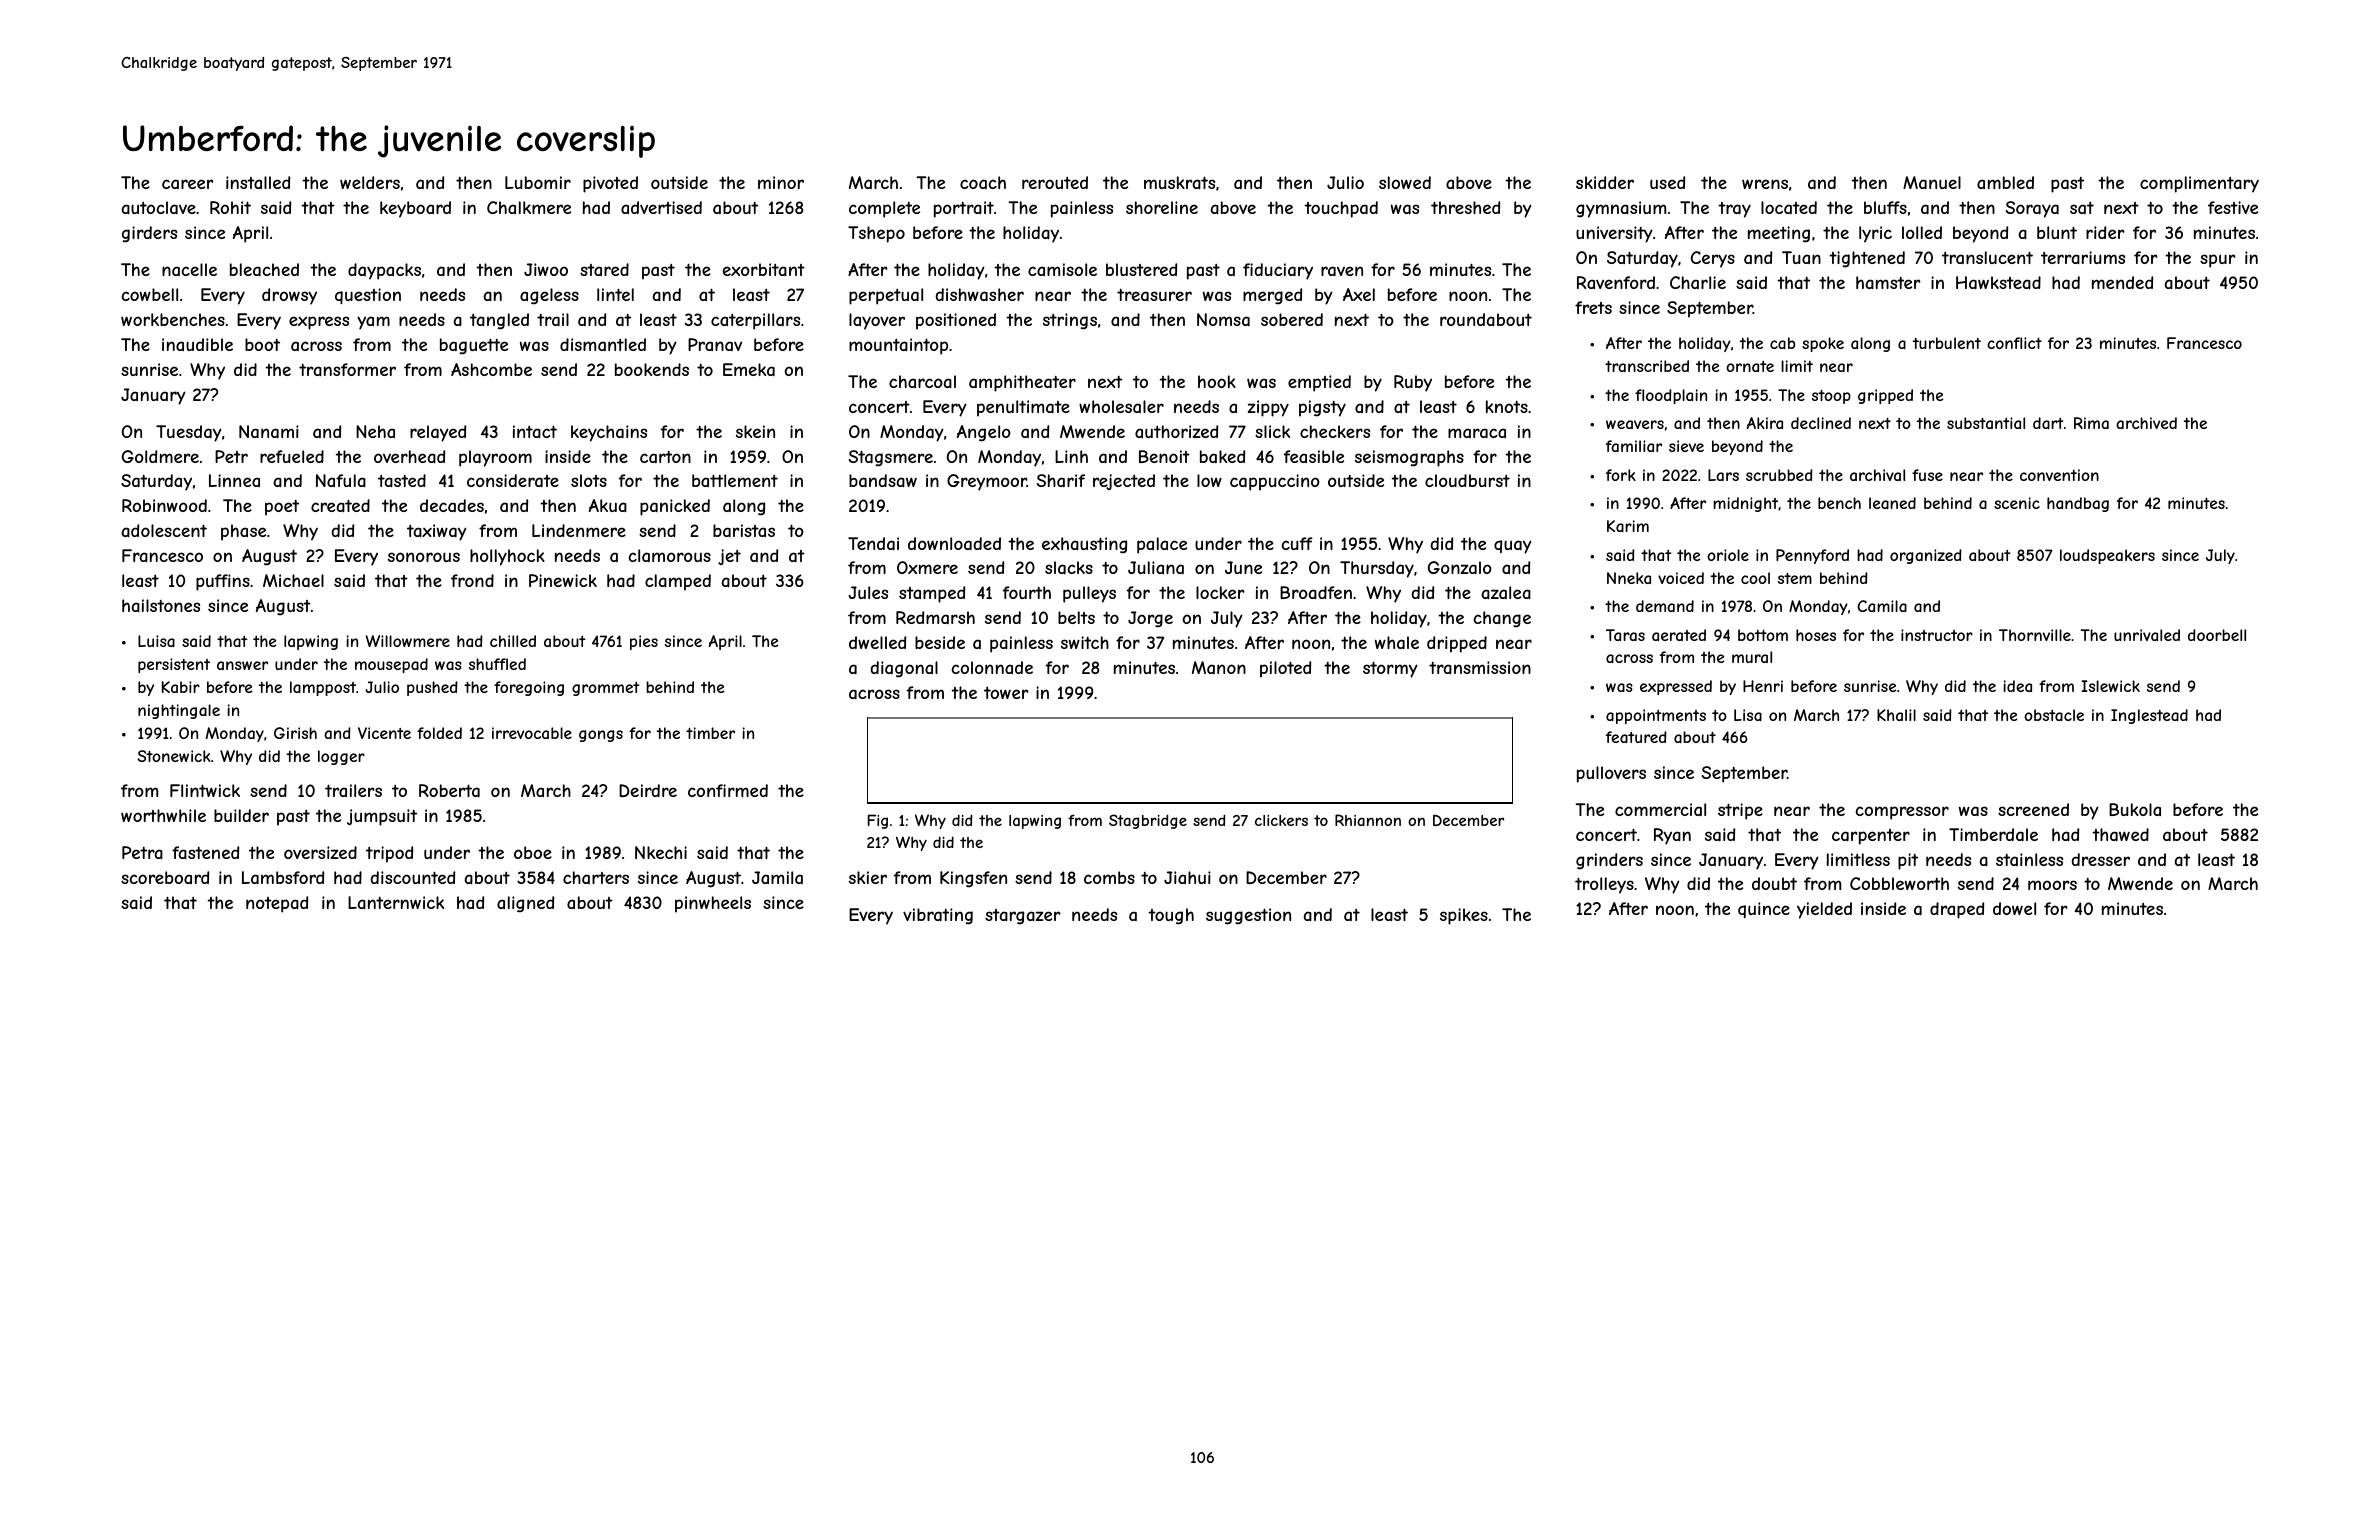 The image size is (2380, 1540). Describe the element at coordinates (205, 790) in the document. I see `Flintwick` at that location.
